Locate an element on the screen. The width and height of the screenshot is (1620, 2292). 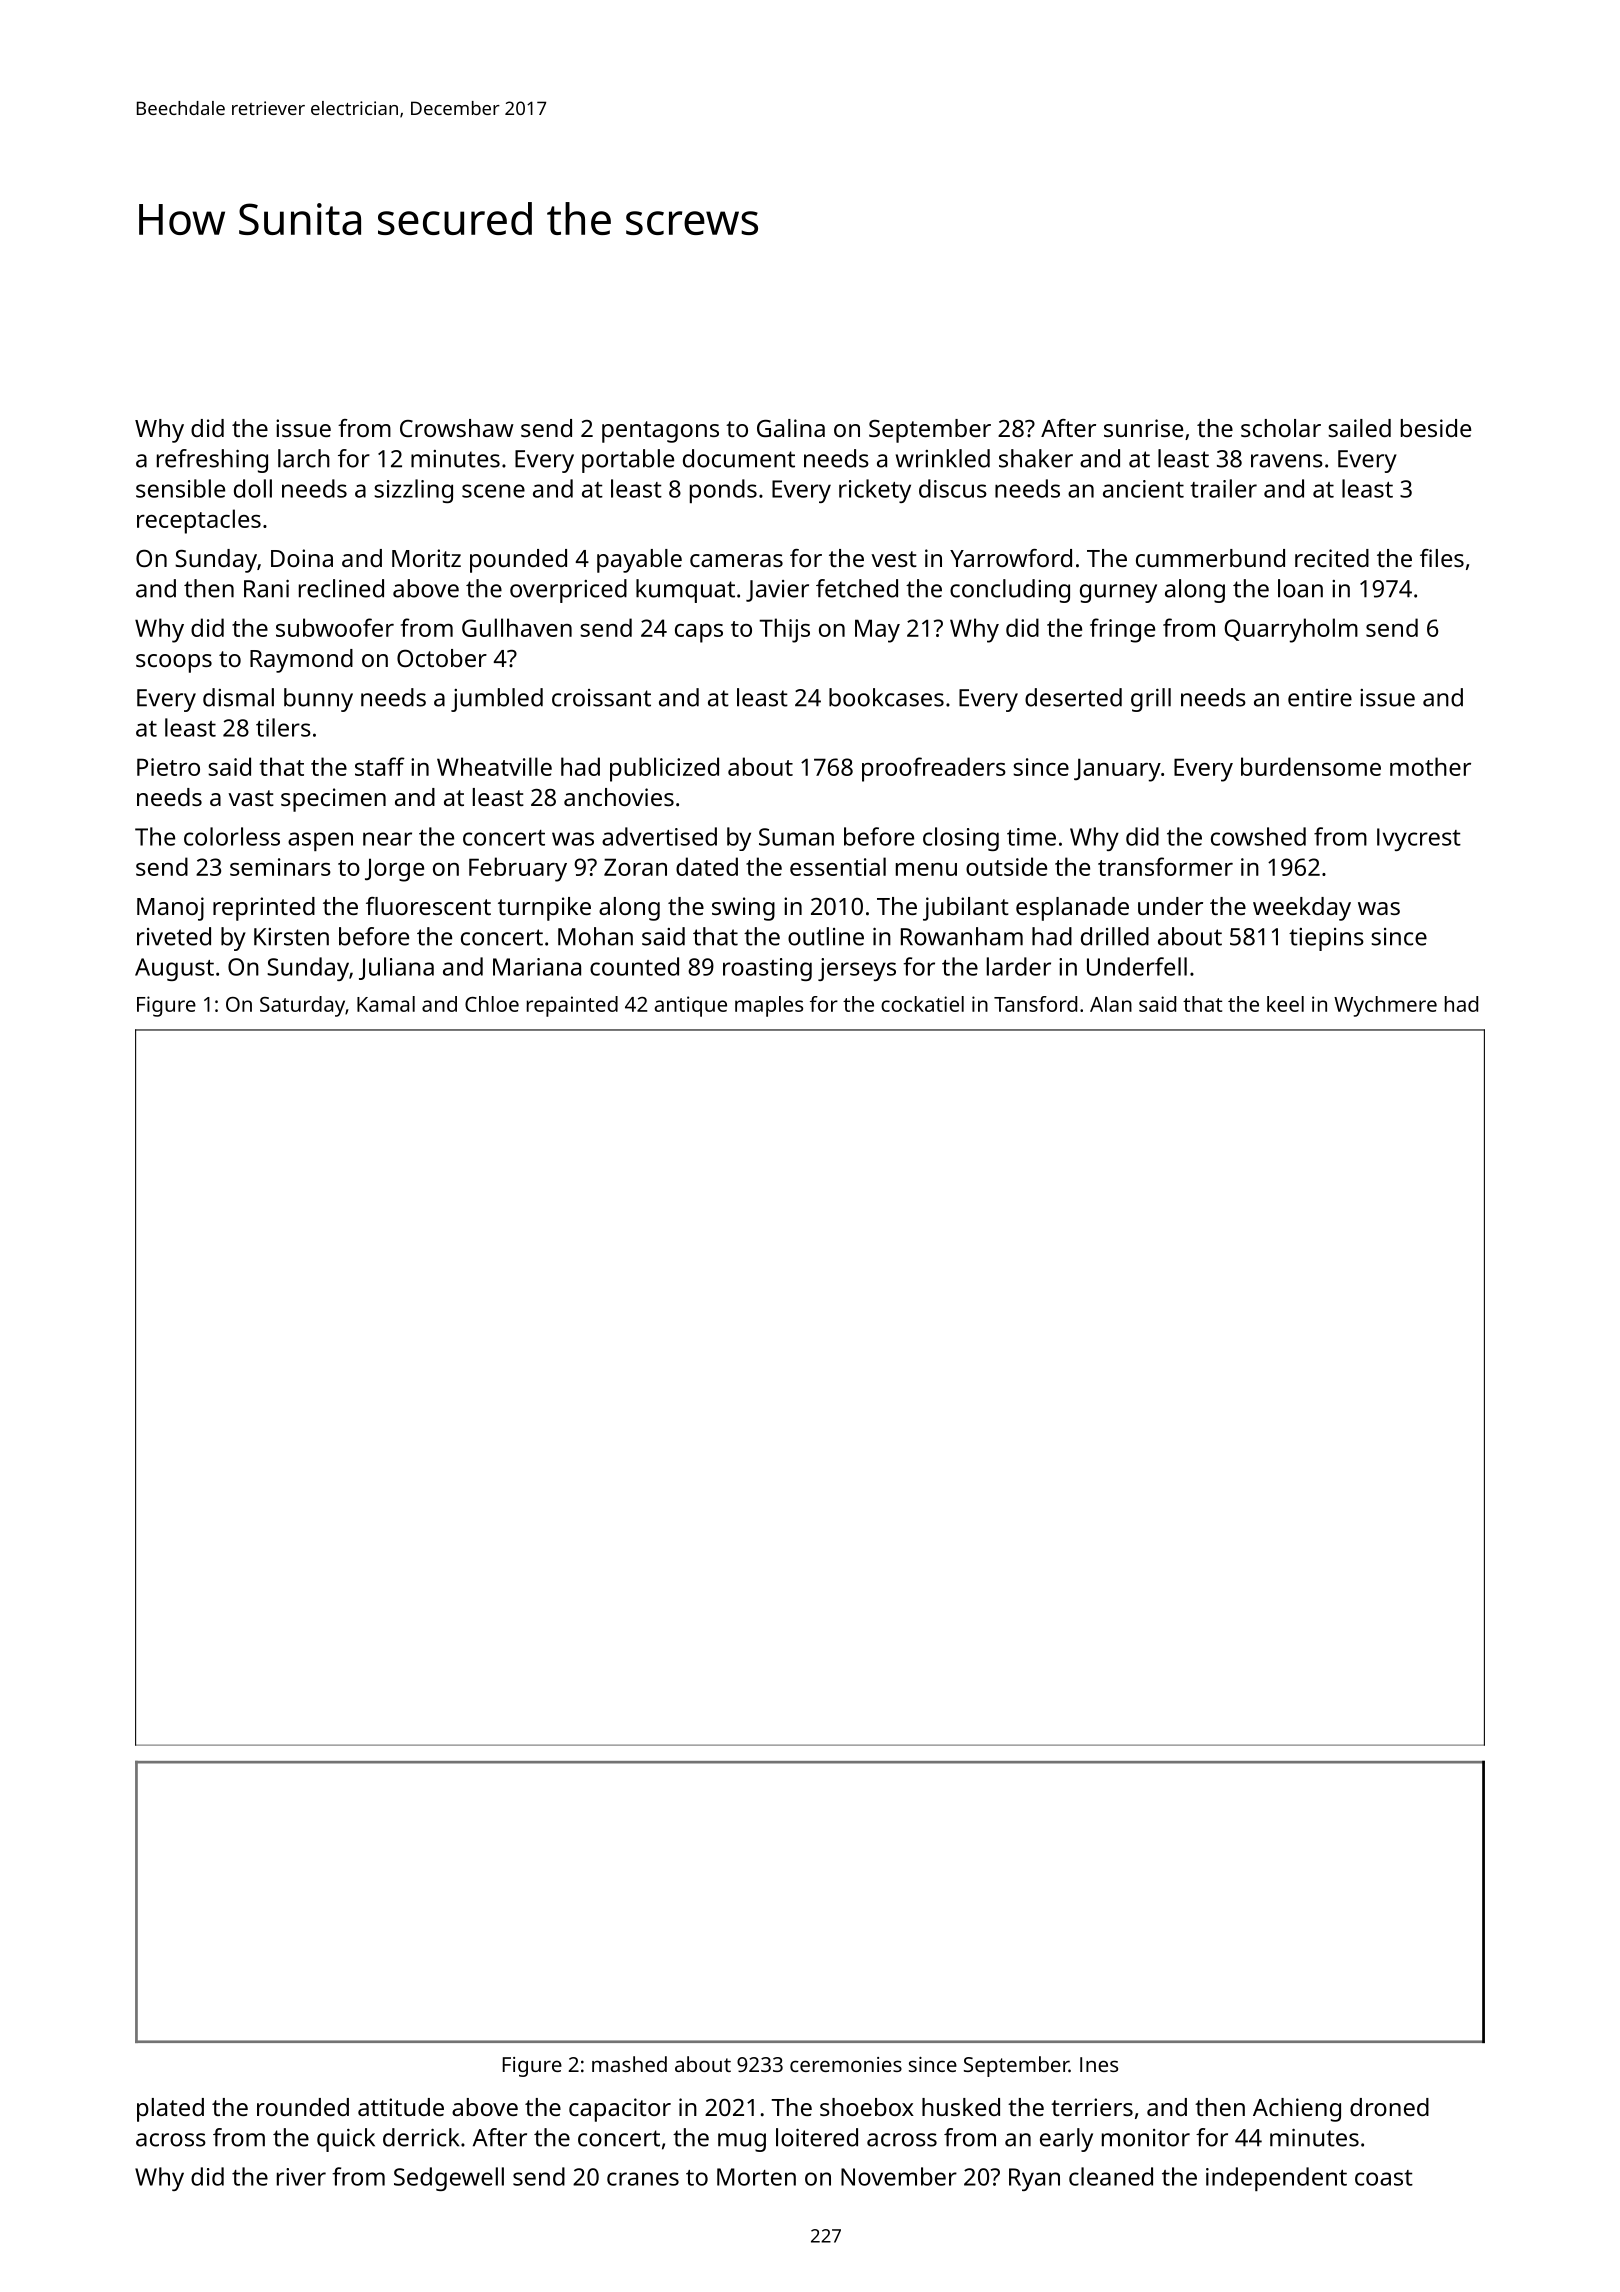
keel is located at coordinates (1285, 1004).
